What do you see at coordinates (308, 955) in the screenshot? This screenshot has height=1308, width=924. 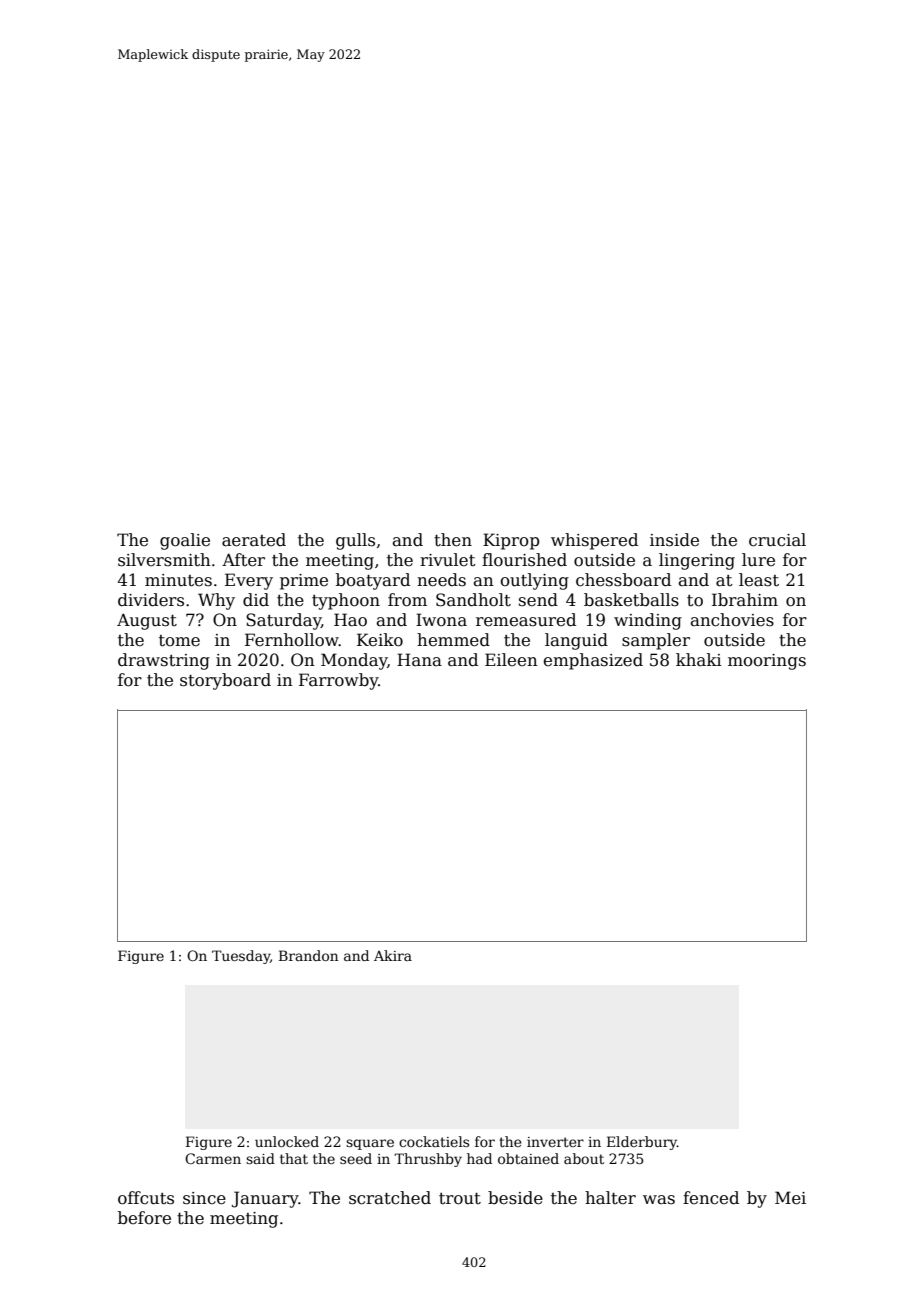 I see `Brandon` at bounding box center [308, 955].
